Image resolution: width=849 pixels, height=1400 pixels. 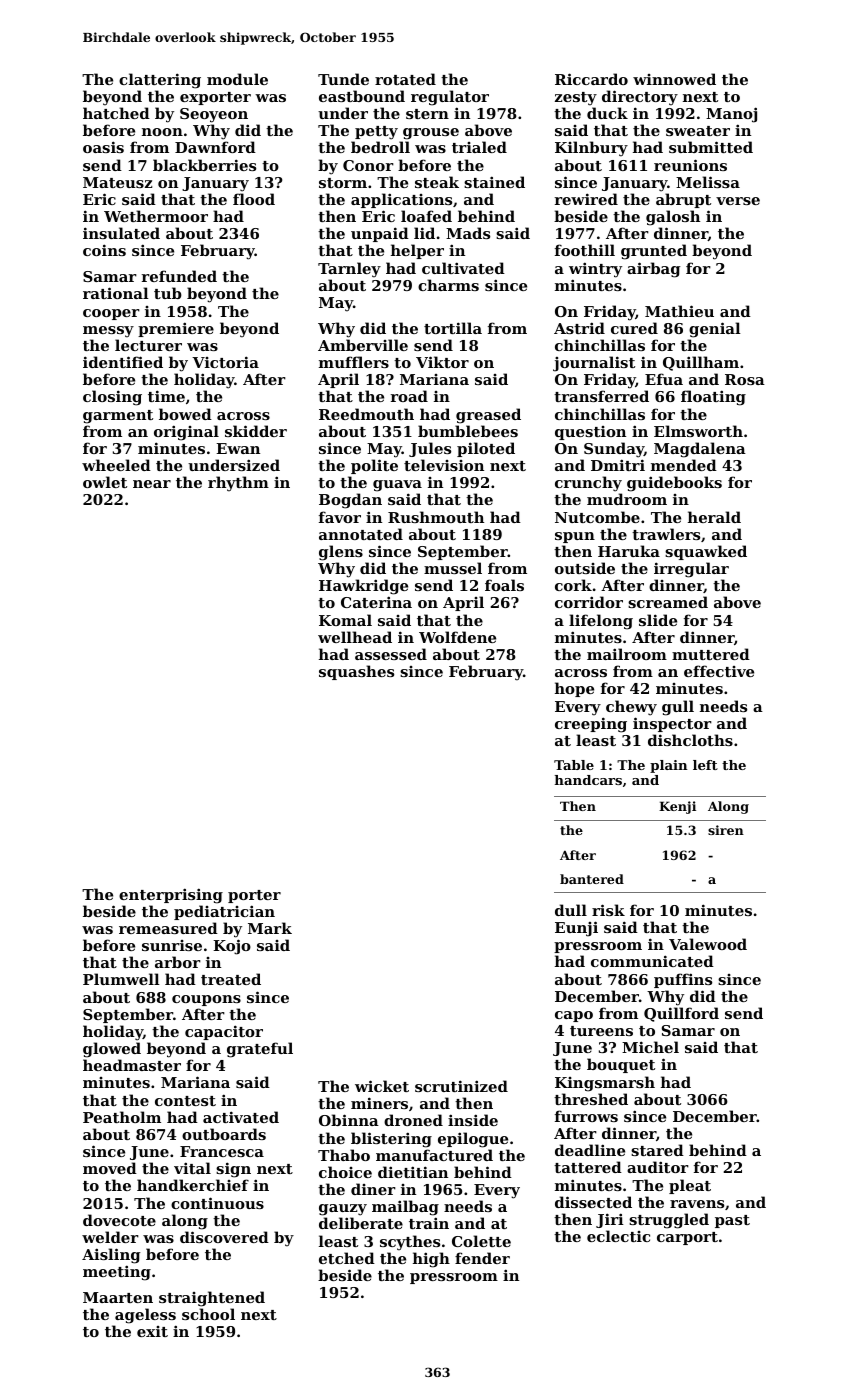 I want to click on exit, so click(x=152, y=1331).
